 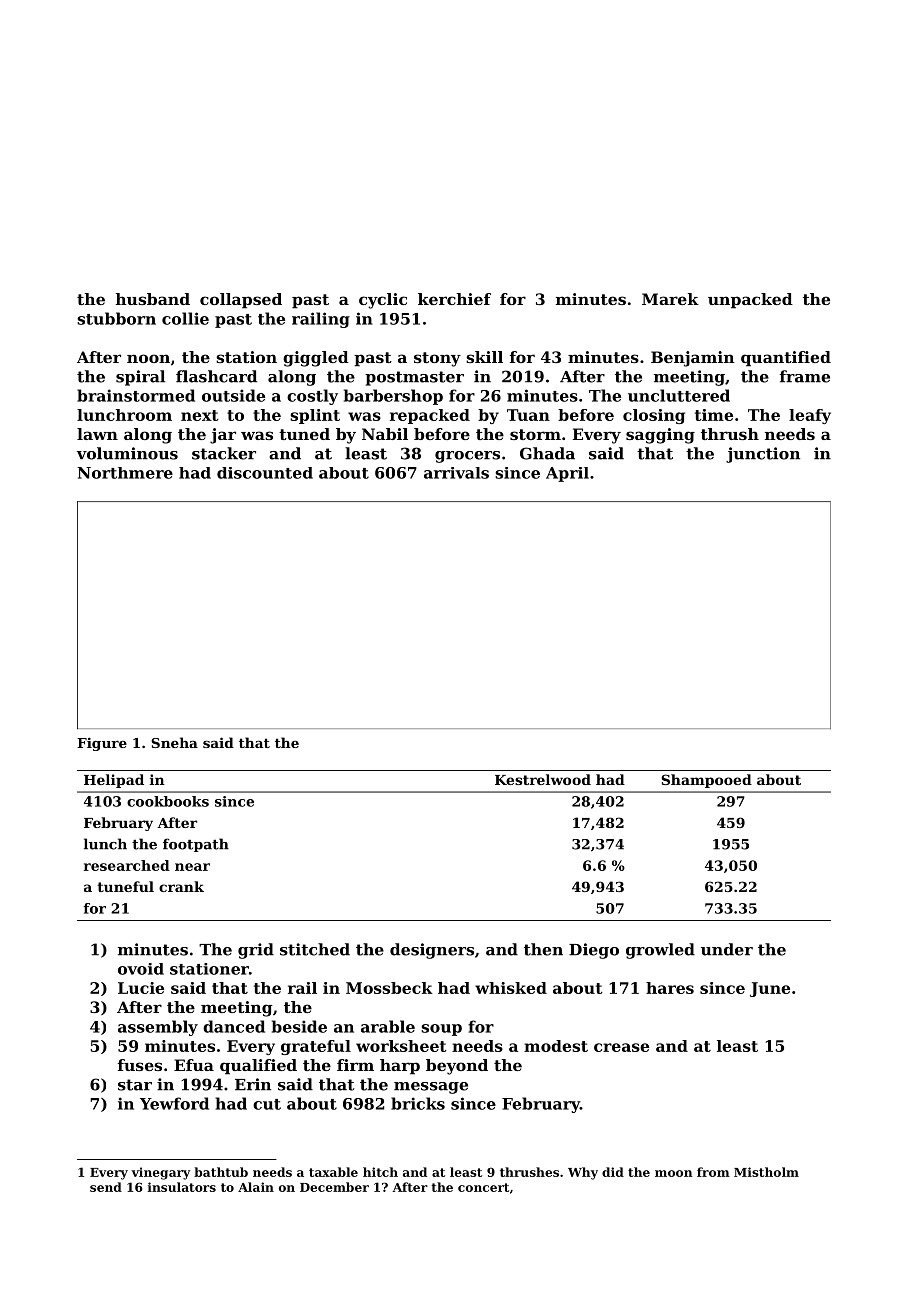 What do you see at coordinates (393, 397) in the screenshot?
I see `barbershop` at bounding box center [393, 397].
